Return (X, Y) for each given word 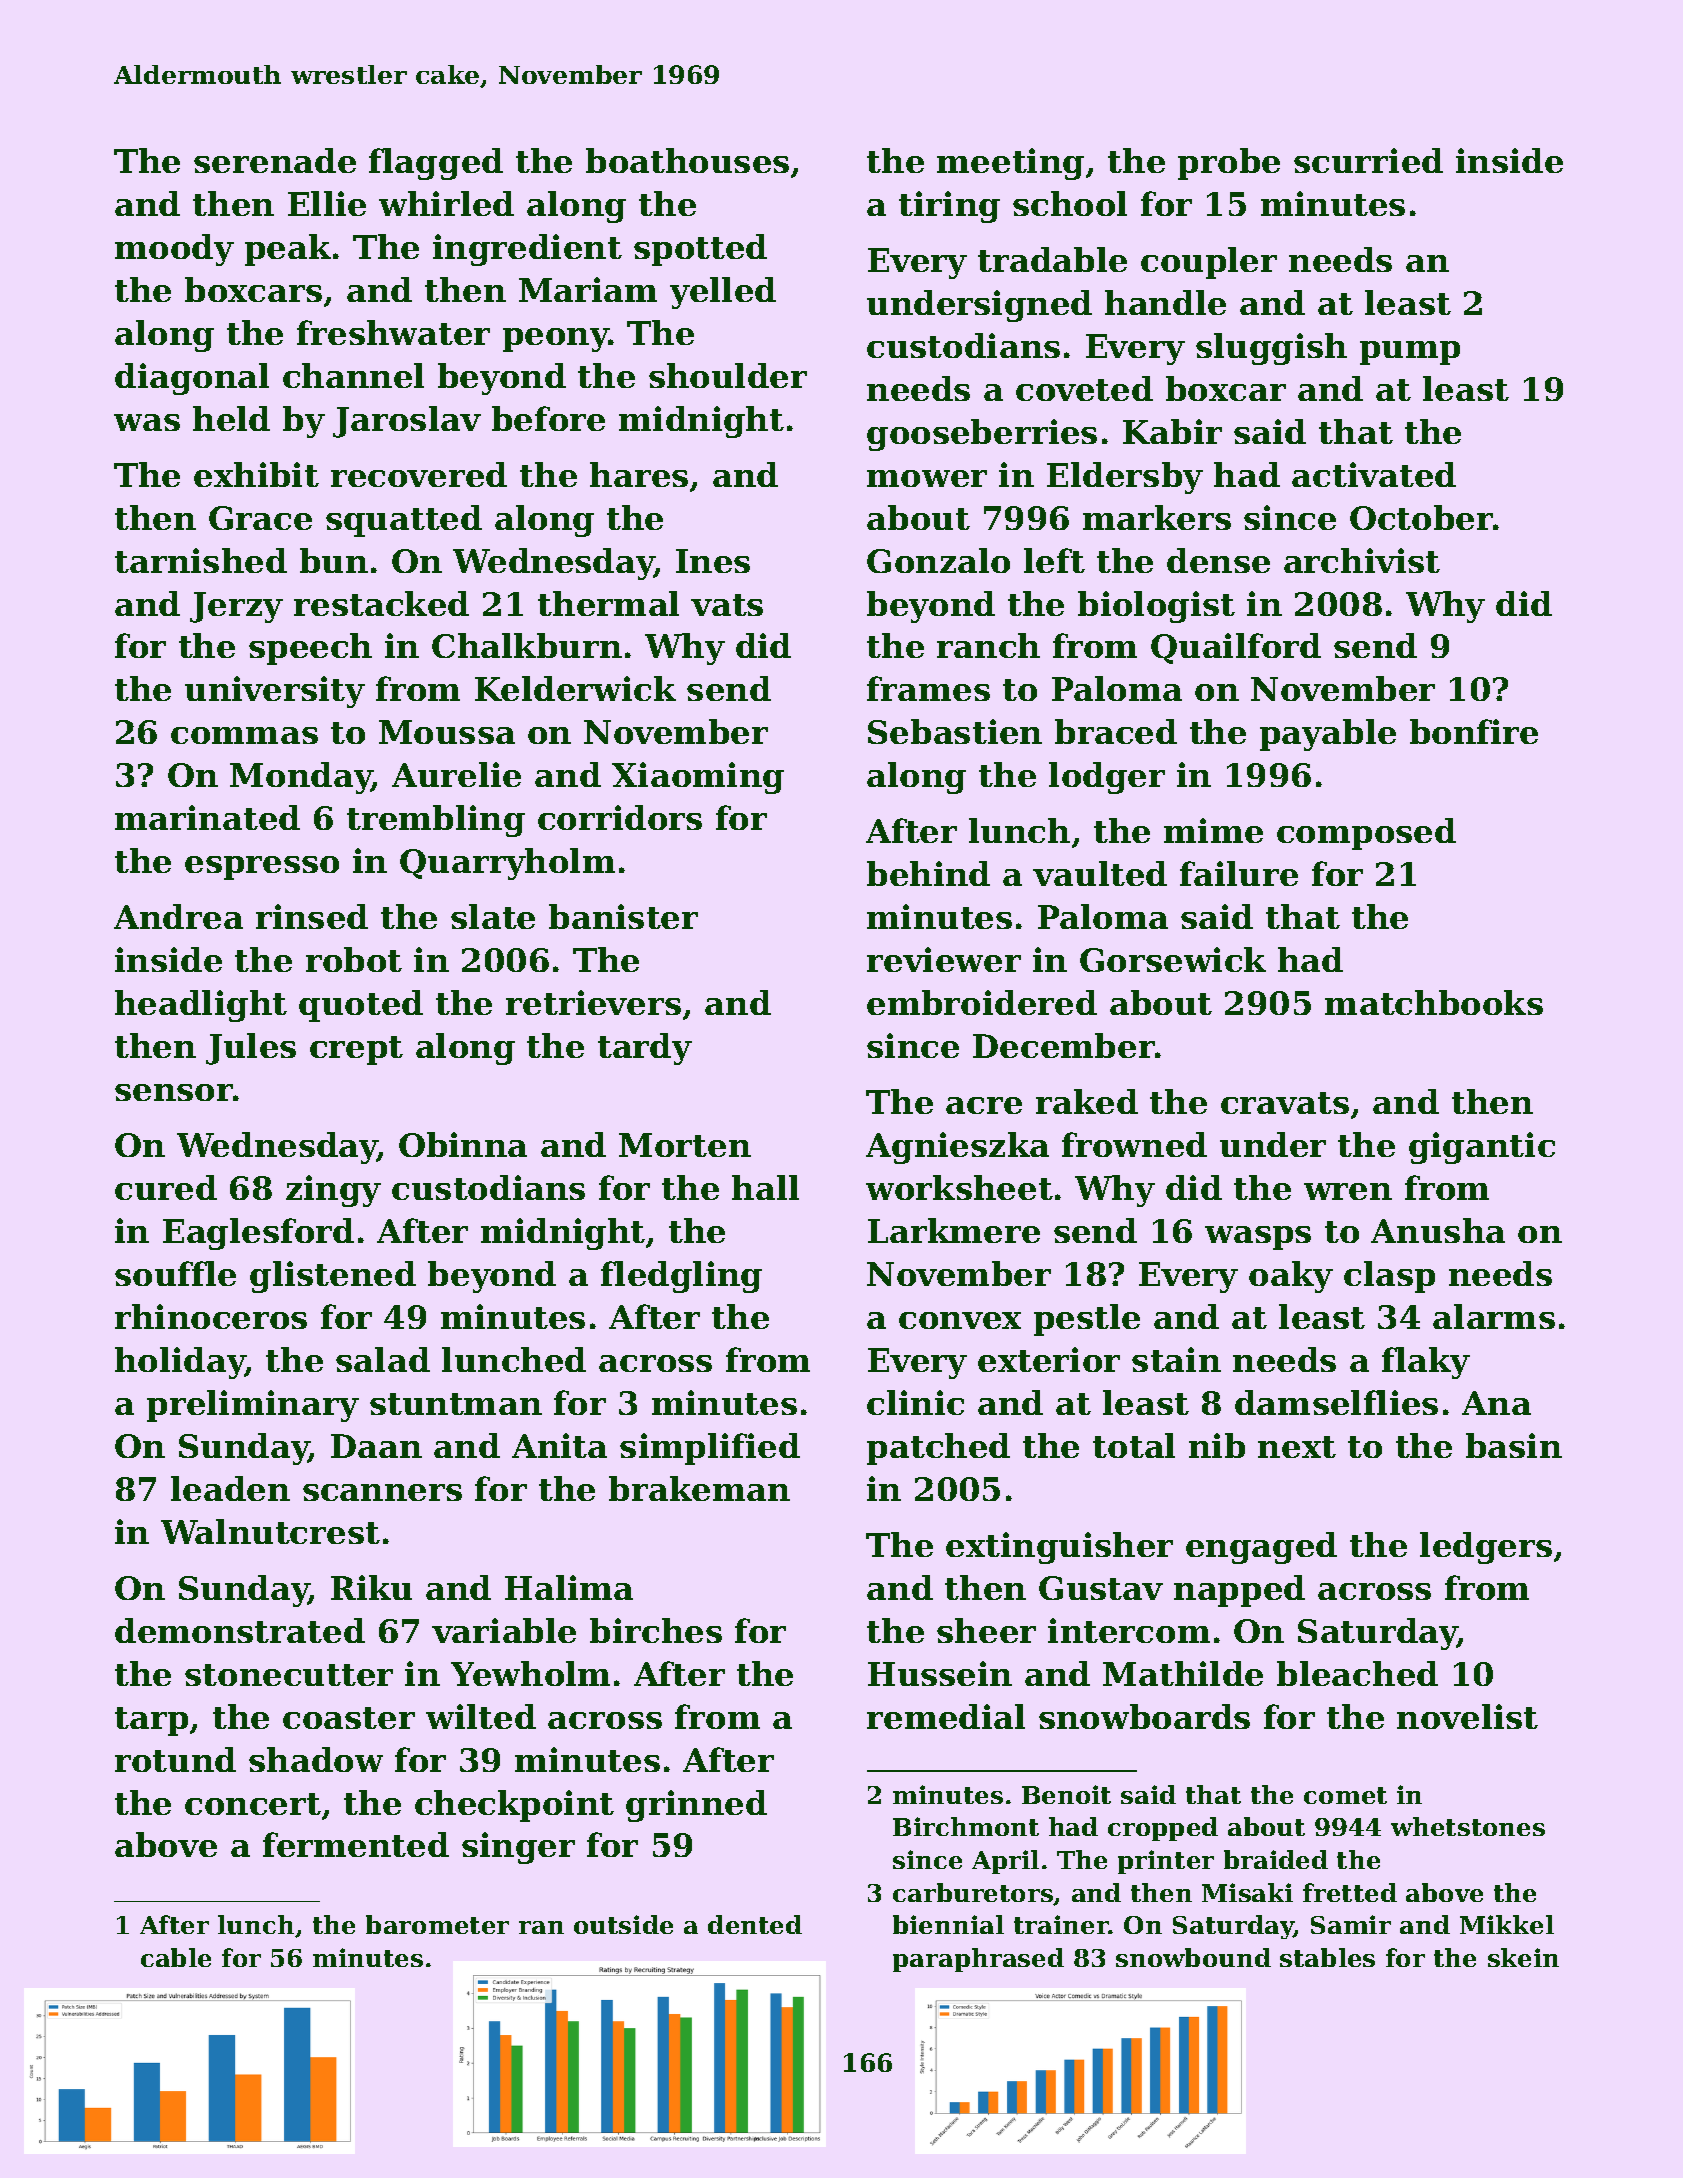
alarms (1494, 1316)
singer (518, 1848)
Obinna (463, 1144)
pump (1410, 353)
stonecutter (289, 1675)
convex (960, 1320)
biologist (1156, 607)
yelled (723, 293)
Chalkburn (527, 645)
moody (174, 250)
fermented (356, 1844)
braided (1276, 1859)
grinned (696, 1806)
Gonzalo (938, 560)
